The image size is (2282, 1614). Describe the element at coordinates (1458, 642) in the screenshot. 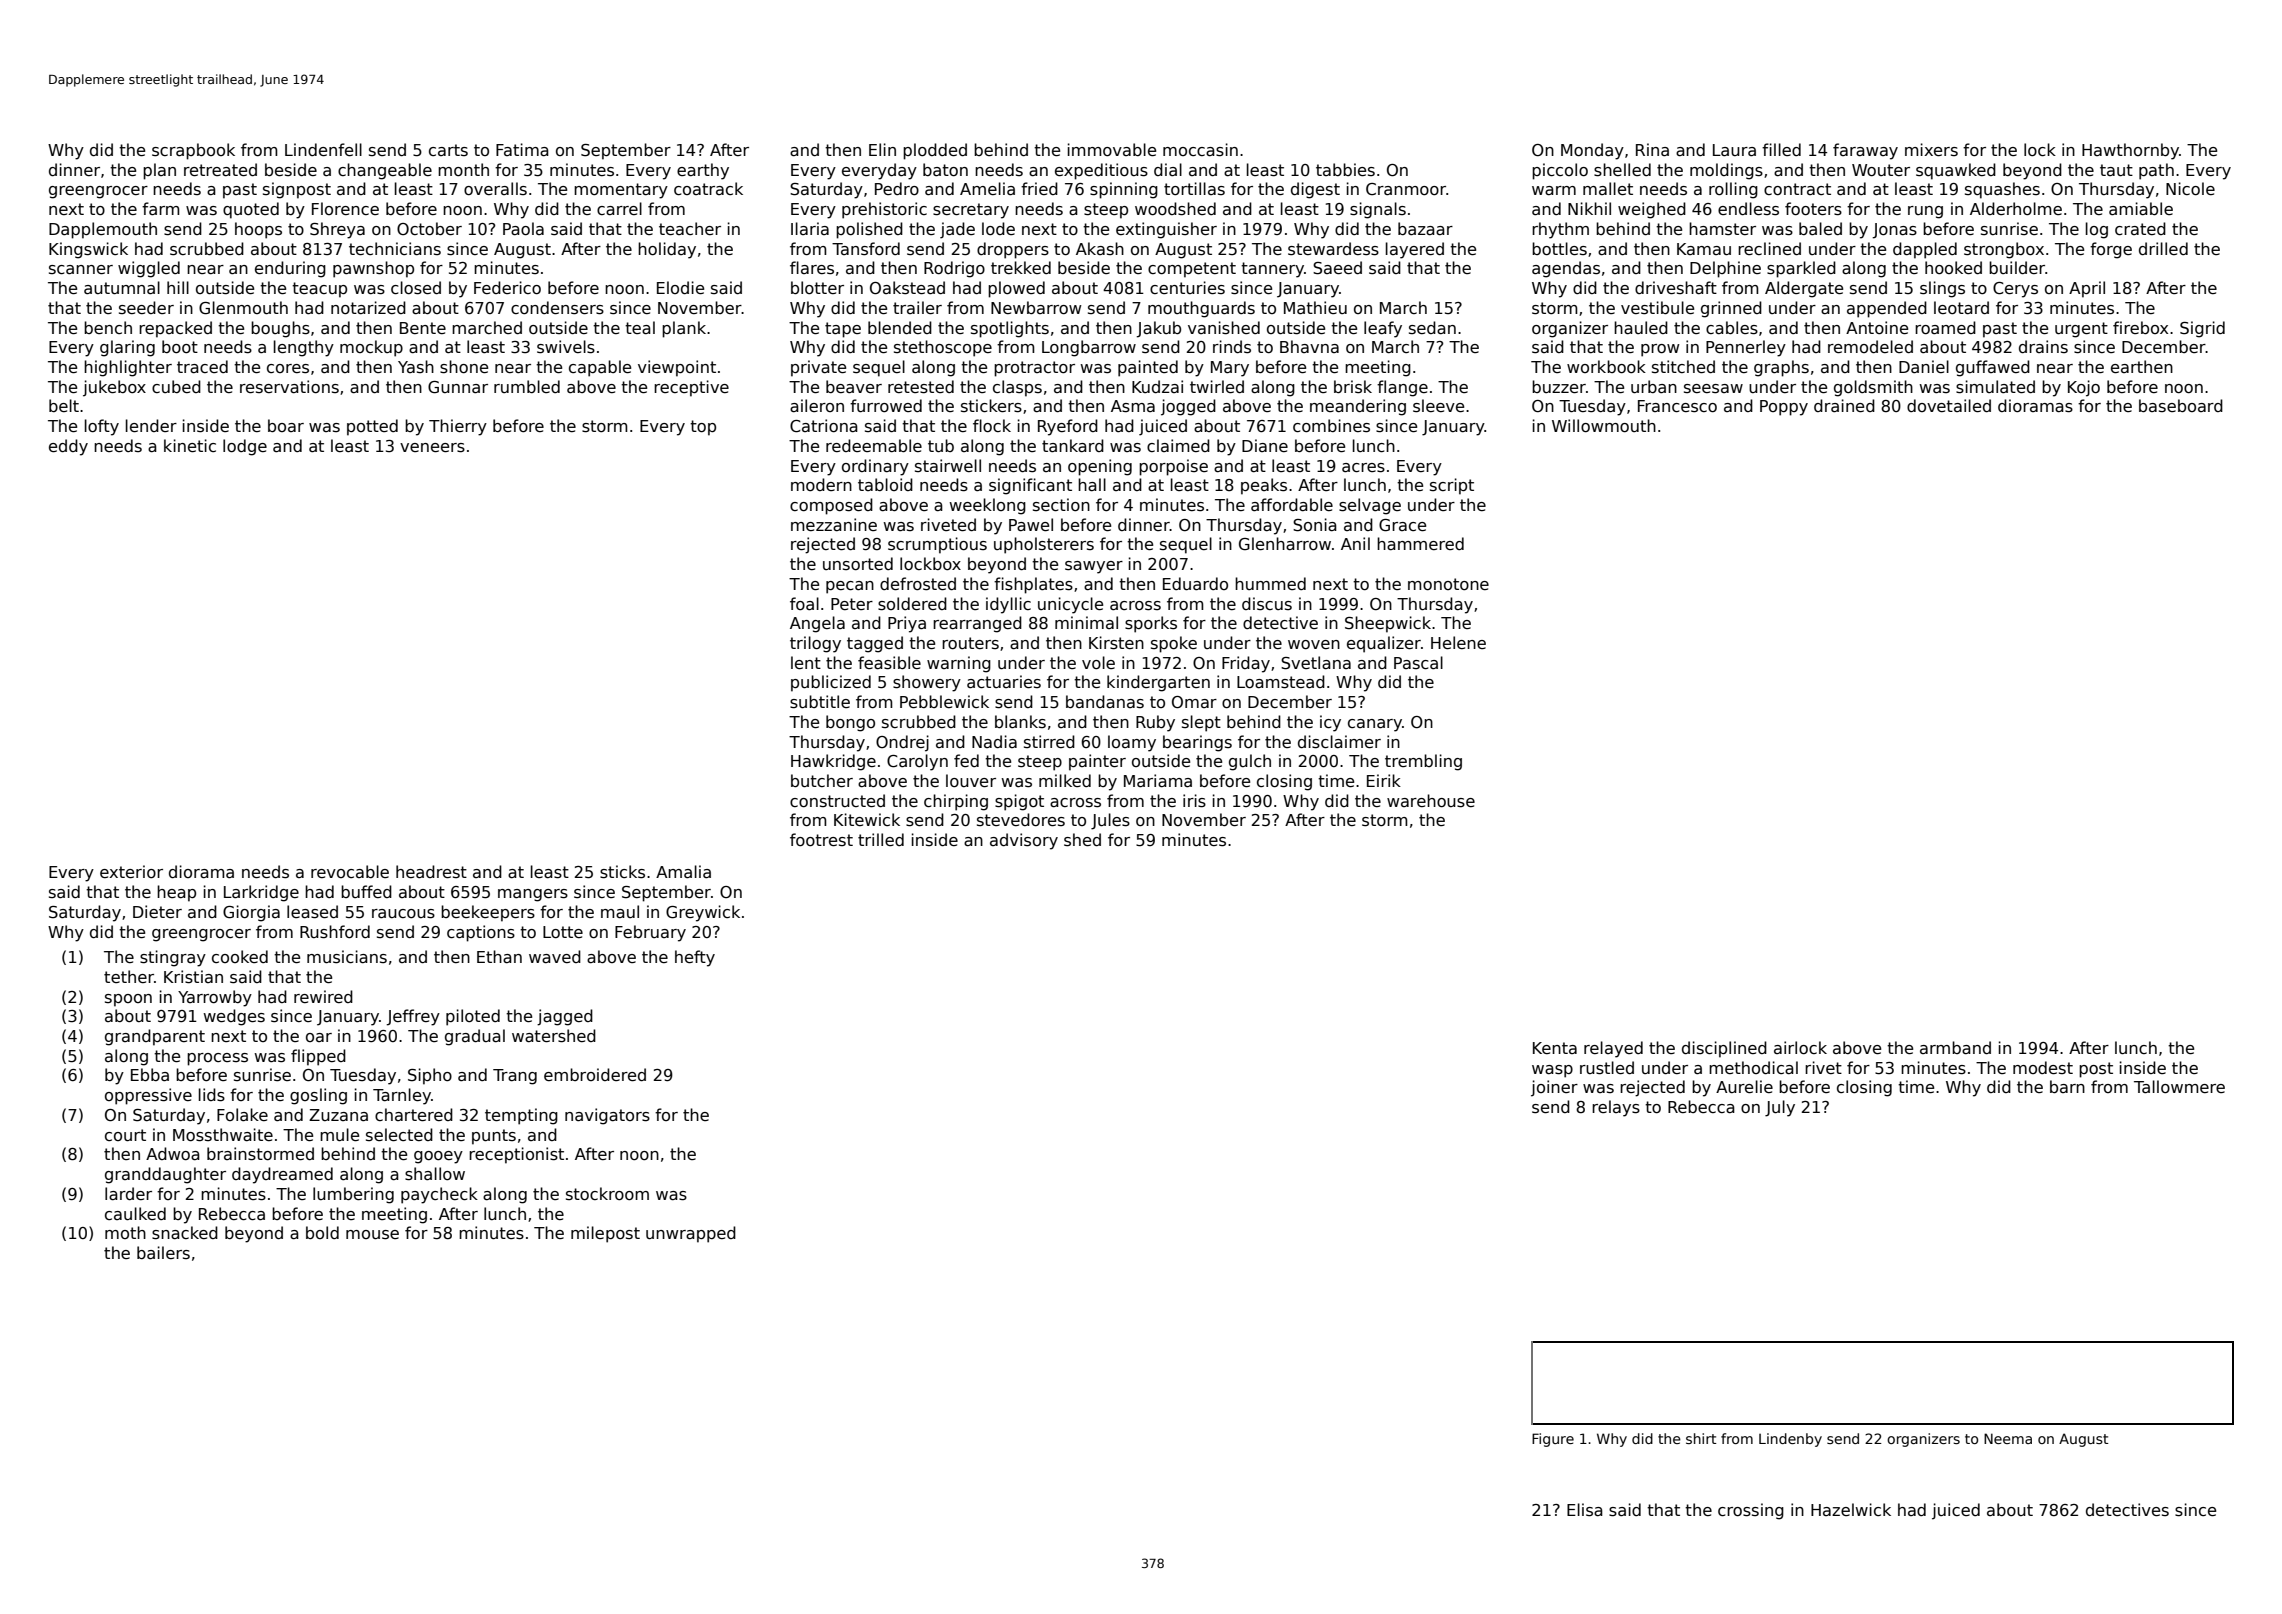

I see `Helene` at that location.
